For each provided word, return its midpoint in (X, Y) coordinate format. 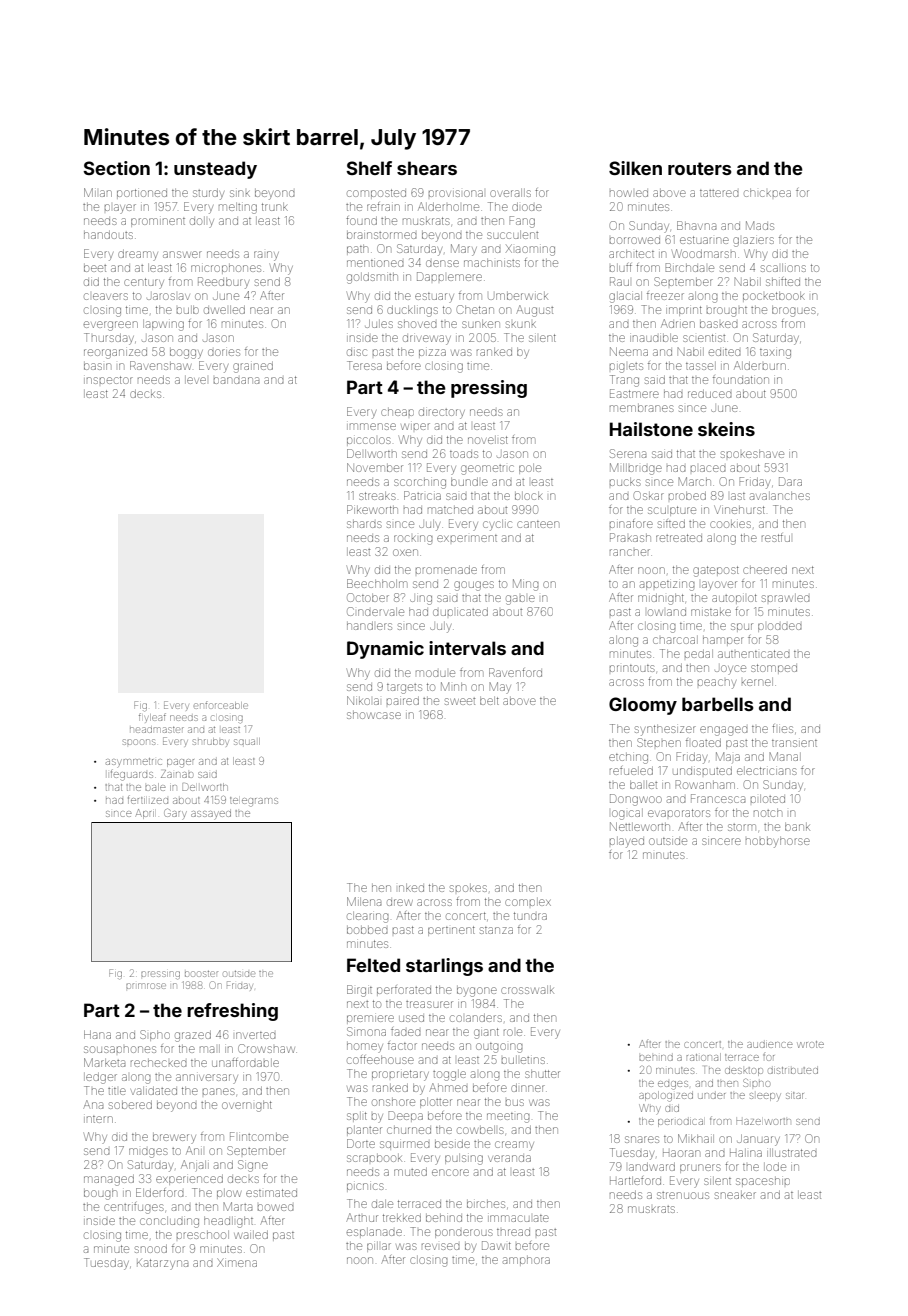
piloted (768, 799)
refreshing (232, 1012)
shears (427, 168)
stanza (496, 930)
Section (116, 168)
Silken (635, 168)
